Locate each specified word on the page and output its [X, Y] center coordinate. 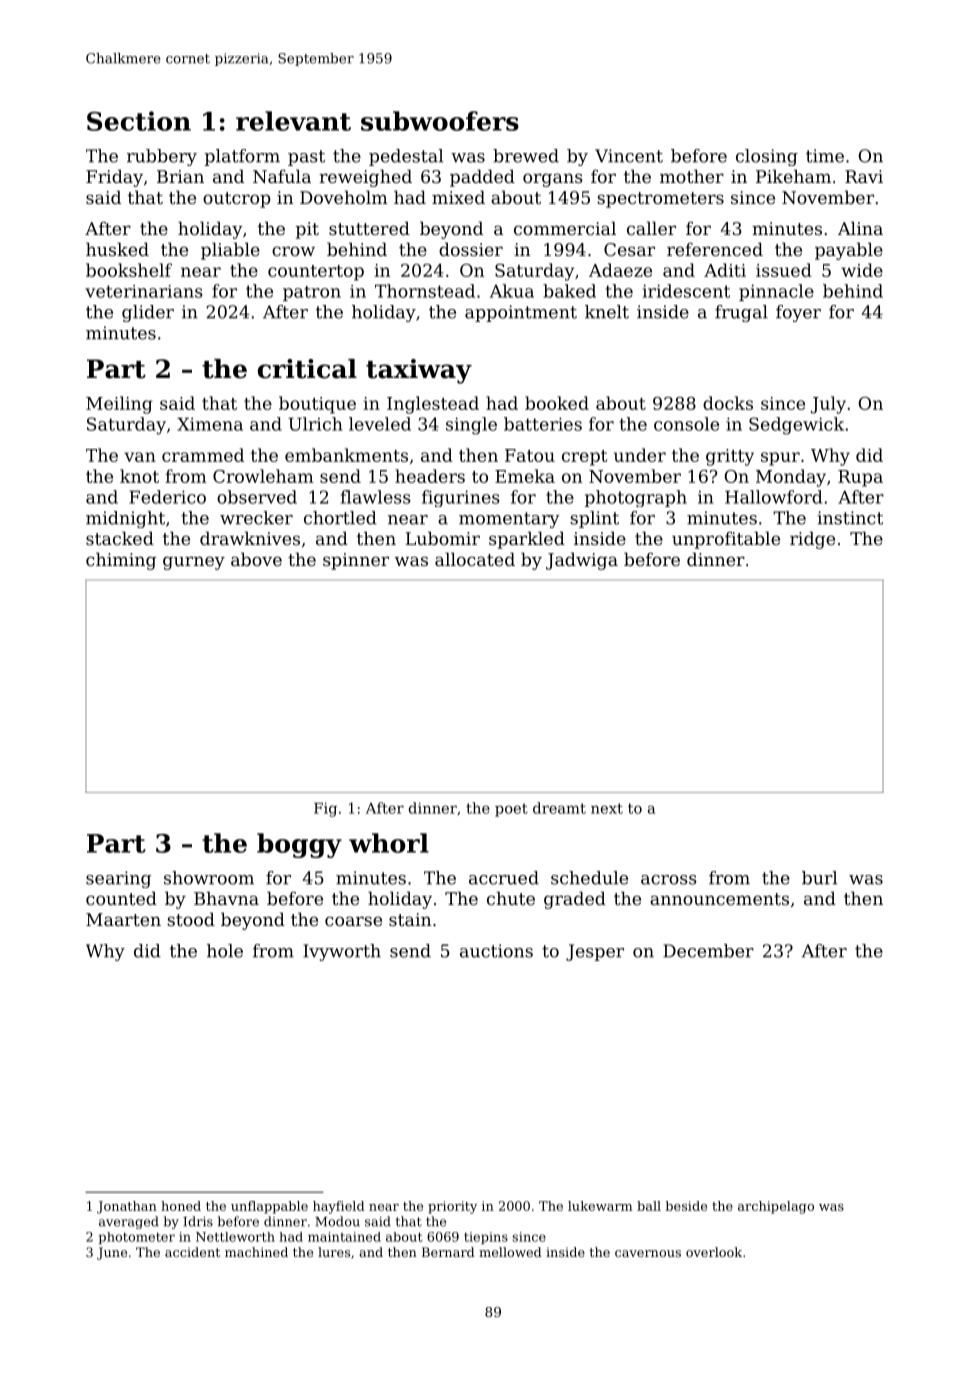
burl [819, 878]
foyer [798, 313]
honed [181, 1206]
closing [767, 157]
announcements [719, 899]
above [256, 559]
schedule [589, 878]
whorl [389, 843]
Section [139, 121]
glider [148, 313]
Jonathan [127, 1207]
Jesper [595, 952]
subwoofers [440, 121]
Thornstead [425, 291]
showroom [209, 878]
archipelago [776, 1207]
